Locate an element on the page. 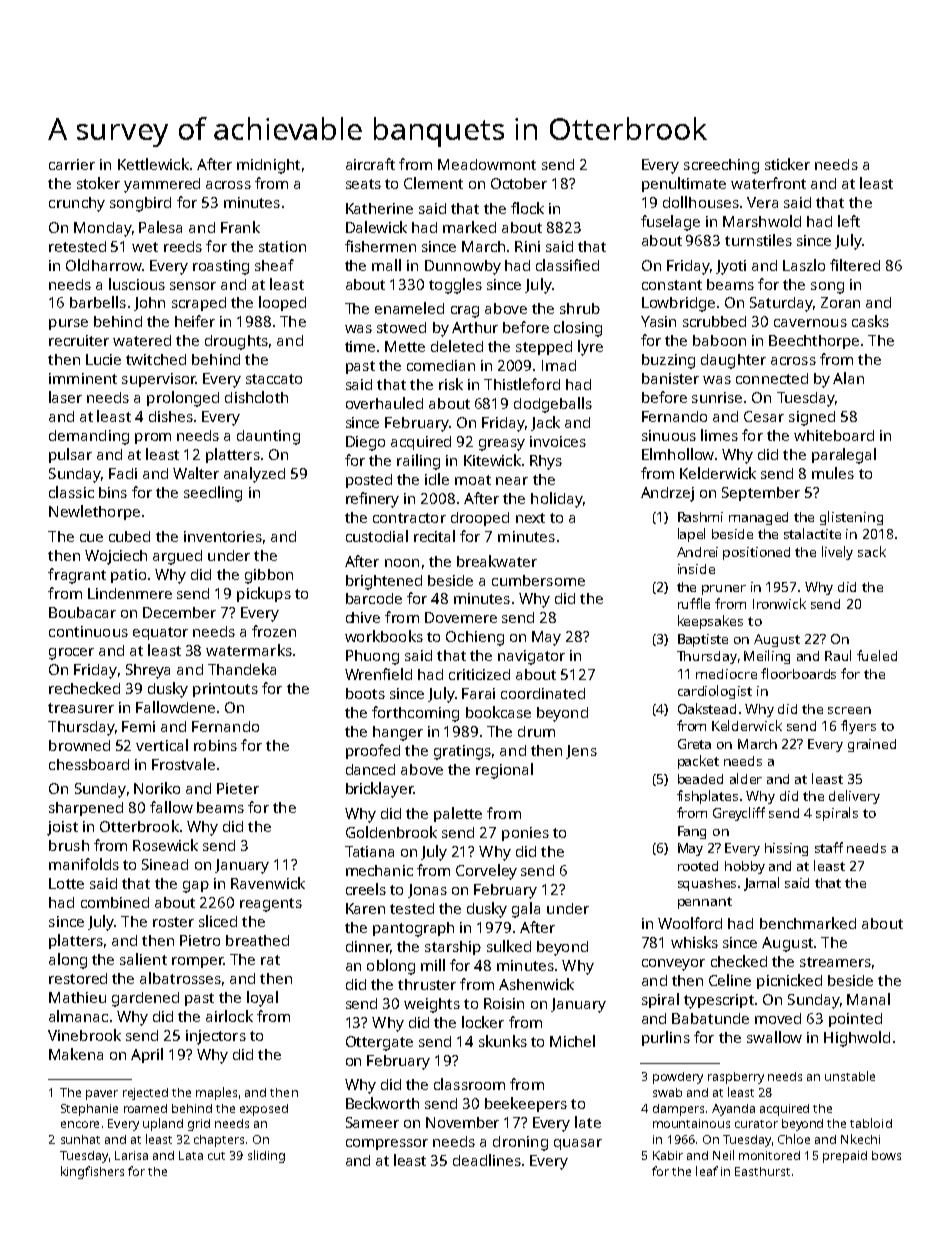  hissing is located at coordinates (786, 849).
